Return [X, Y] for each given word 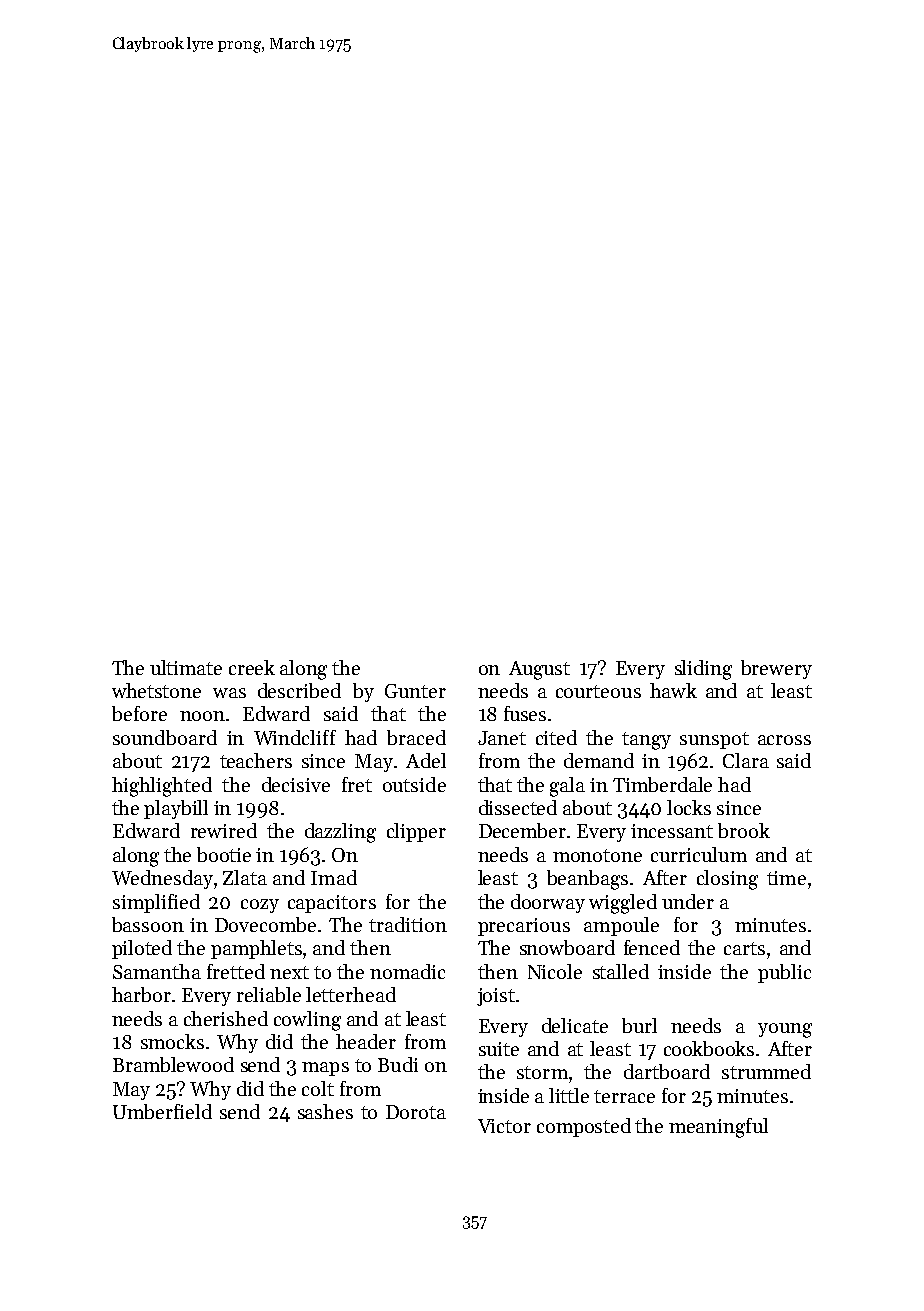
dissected [518, 807]
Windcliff [295, 737]
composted [584, 1127]
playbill [176, 809]
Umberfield [162, 1111]
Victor [504, 1126]
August [539, 670]
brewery [776, 669]
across [784, 740]
